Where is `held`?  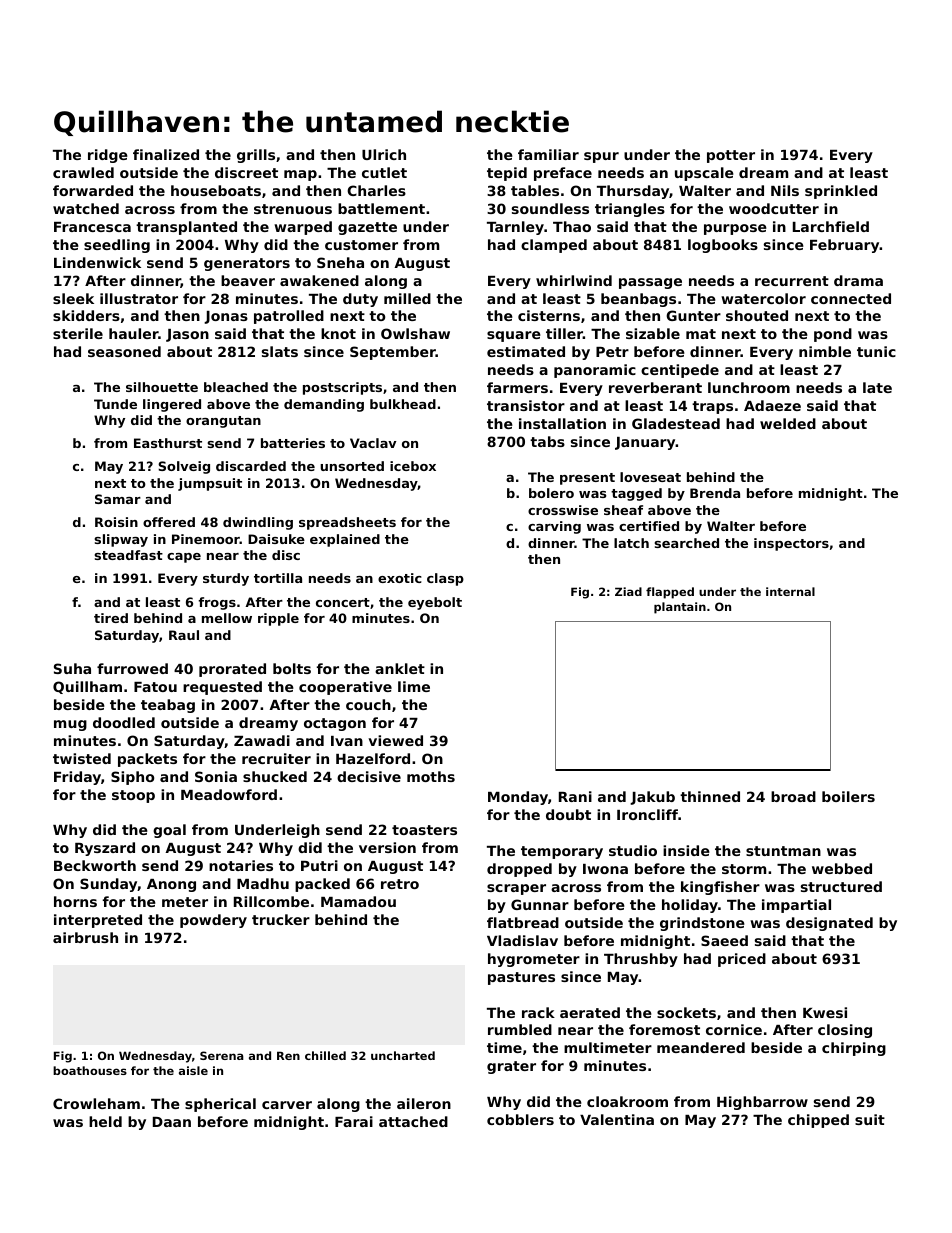 held is located at coordinates (105, 1121).
